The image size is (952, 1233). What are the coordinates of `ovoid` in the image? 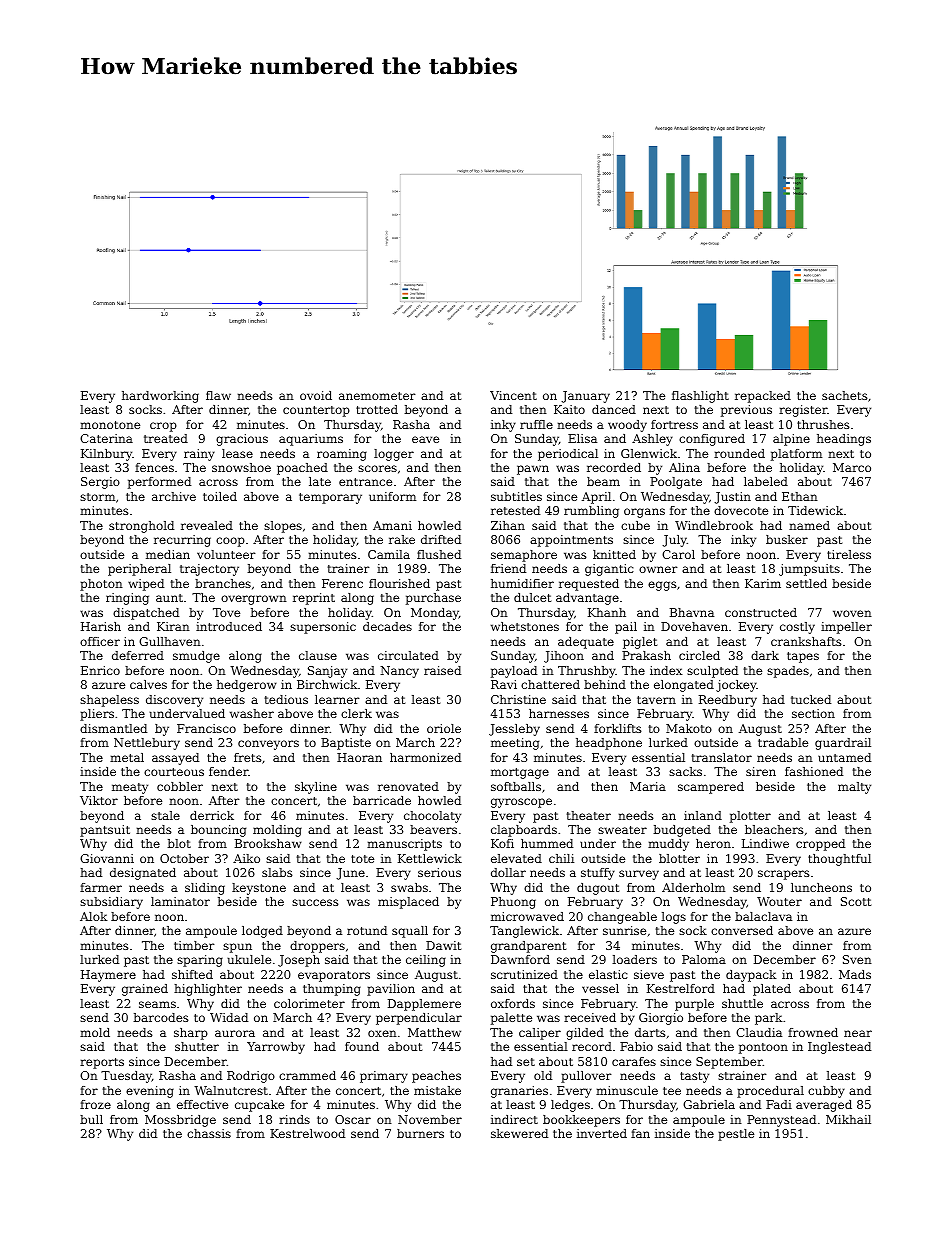 It's located at (316, 395).
